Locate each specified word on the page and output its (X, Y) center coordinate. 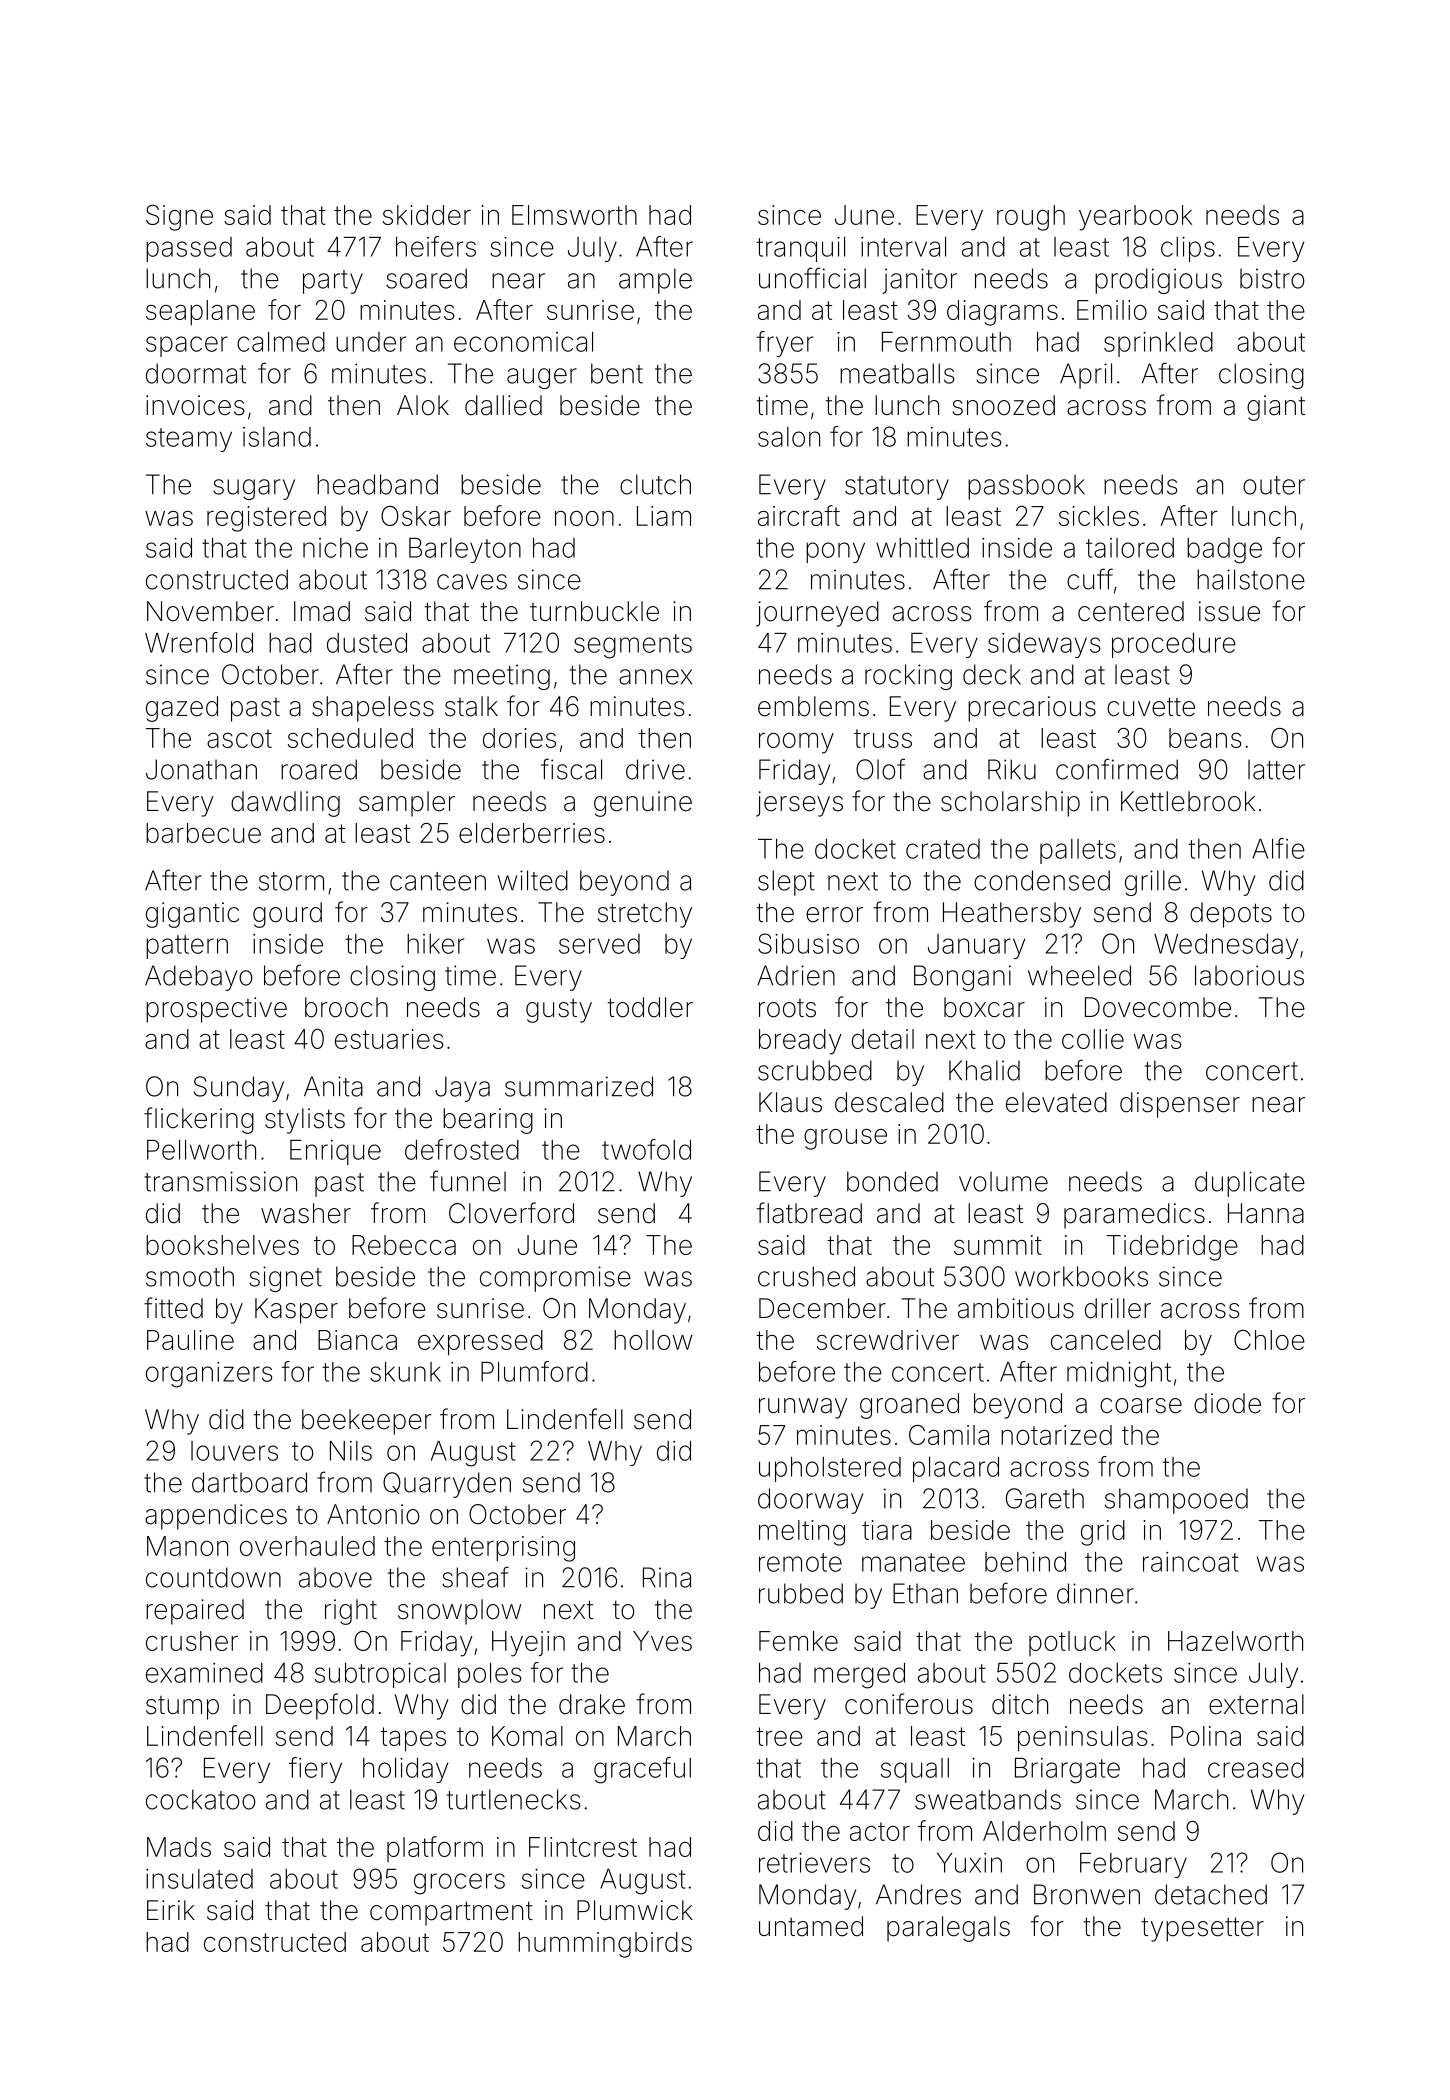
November (210, 611)
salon (789, 437)
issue (1229, 611)
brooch (346, 1007)
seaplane (200, 313)
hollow (653, 1340)
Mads (179, 1847)
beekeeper (367, 1422)
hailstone (1251, 579)
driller (1118, 1308)
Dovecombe (1158, 1007)
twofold (646, 1149)
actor (880, 1831)
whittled (922, 548)
